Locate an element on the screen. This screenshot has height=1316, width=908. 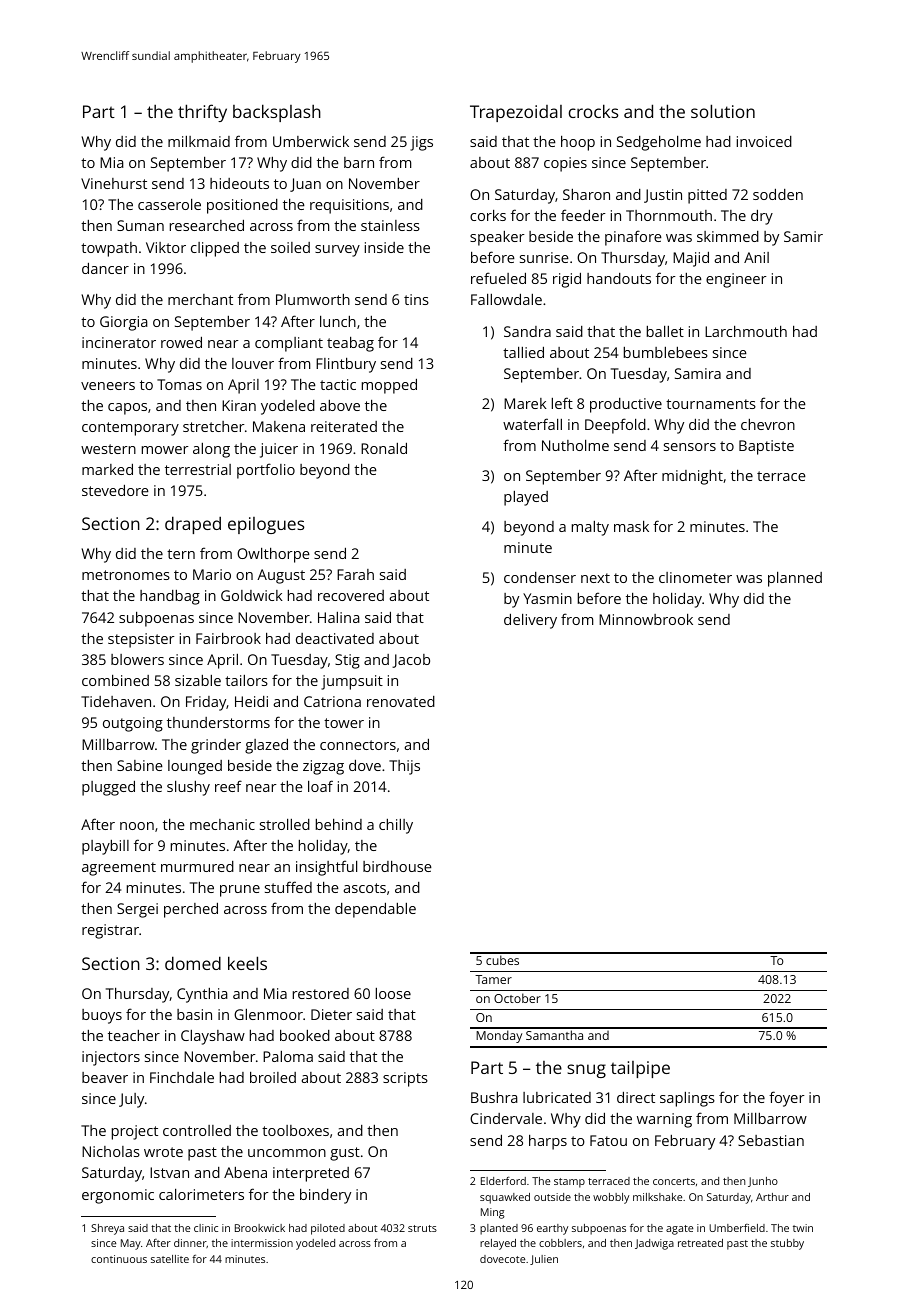
stretcher is located at coordinates (214, 426).
